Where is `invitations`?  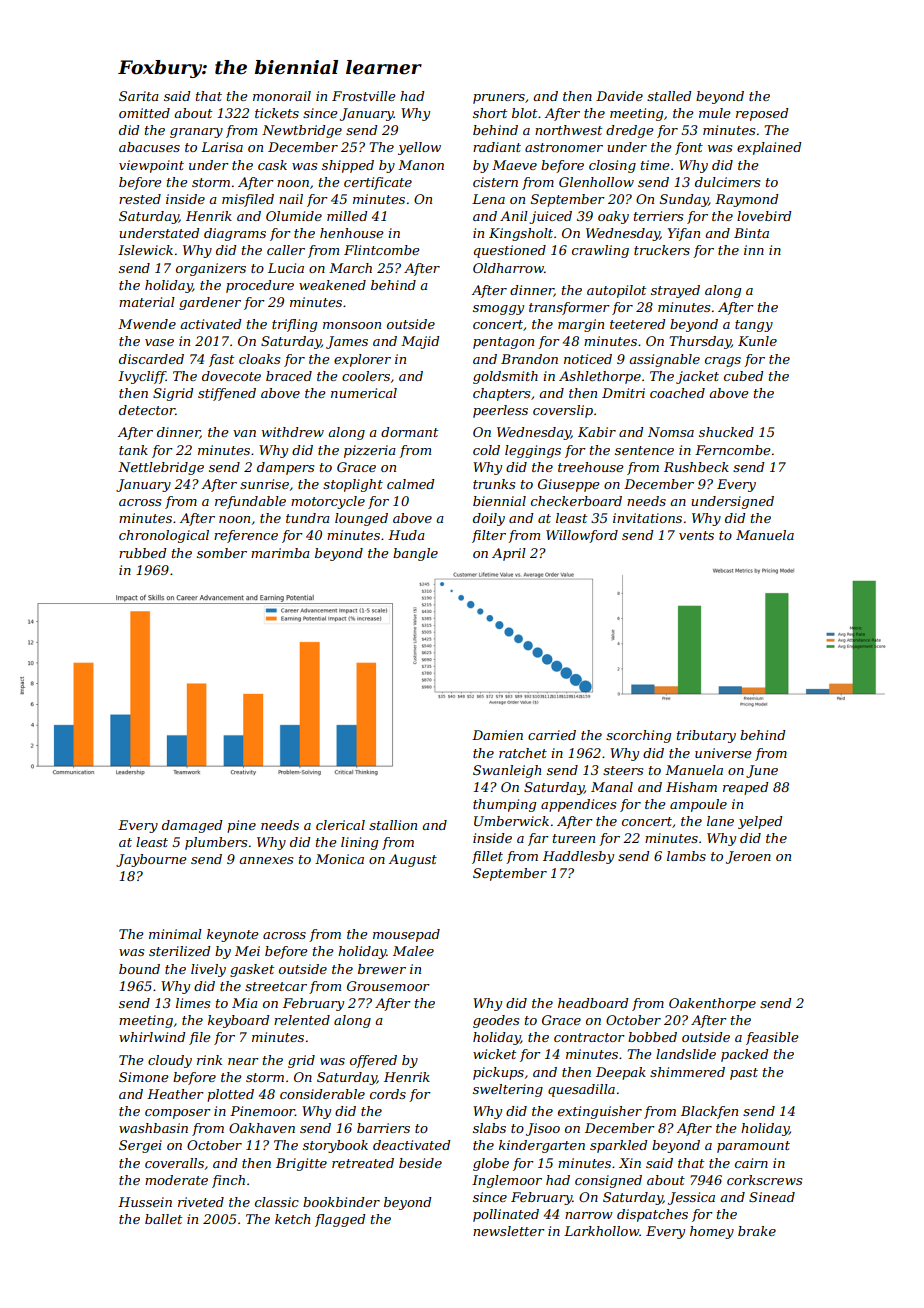 invitations is located at coordinates (647, 518).
